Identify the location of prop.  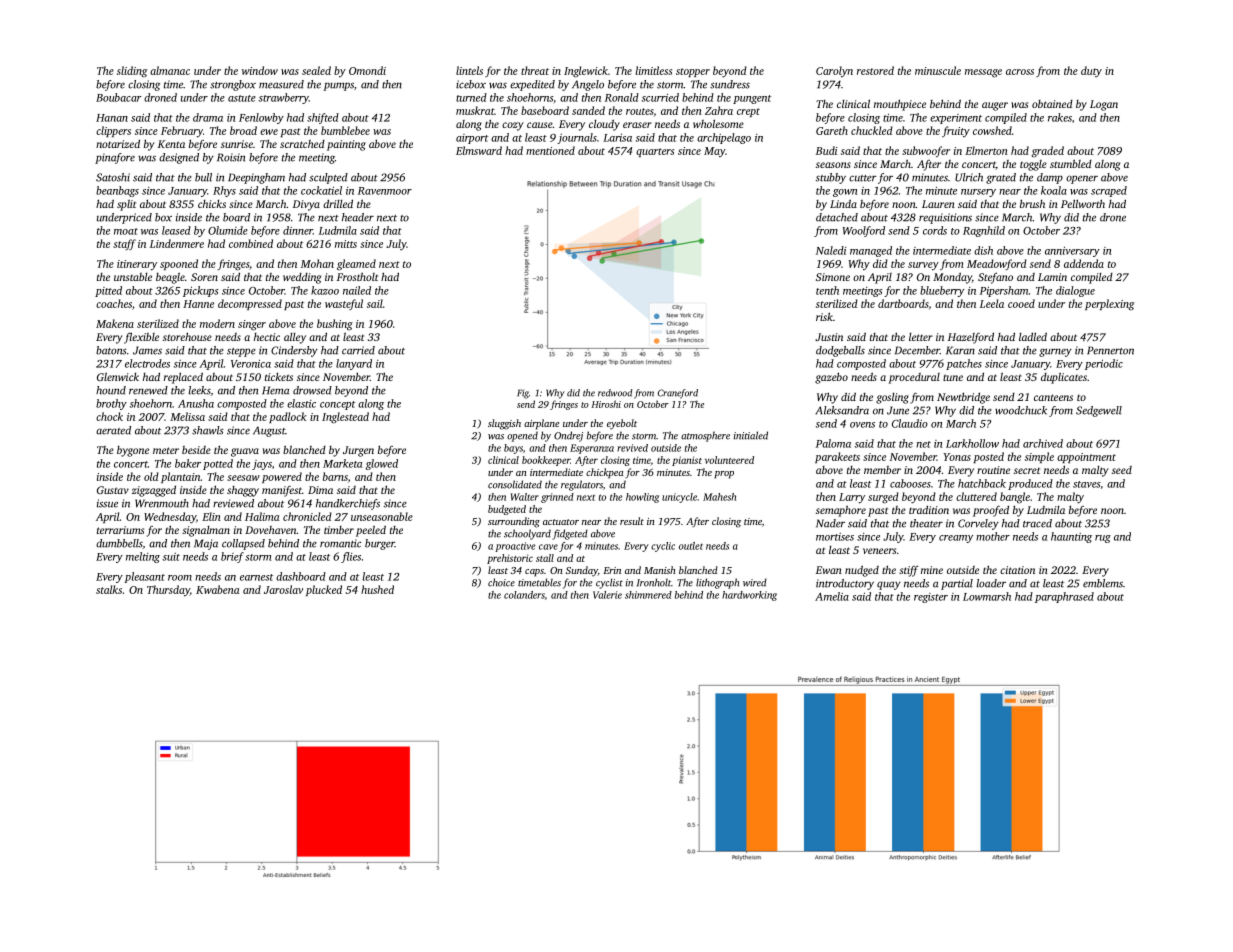
(724, 475).
